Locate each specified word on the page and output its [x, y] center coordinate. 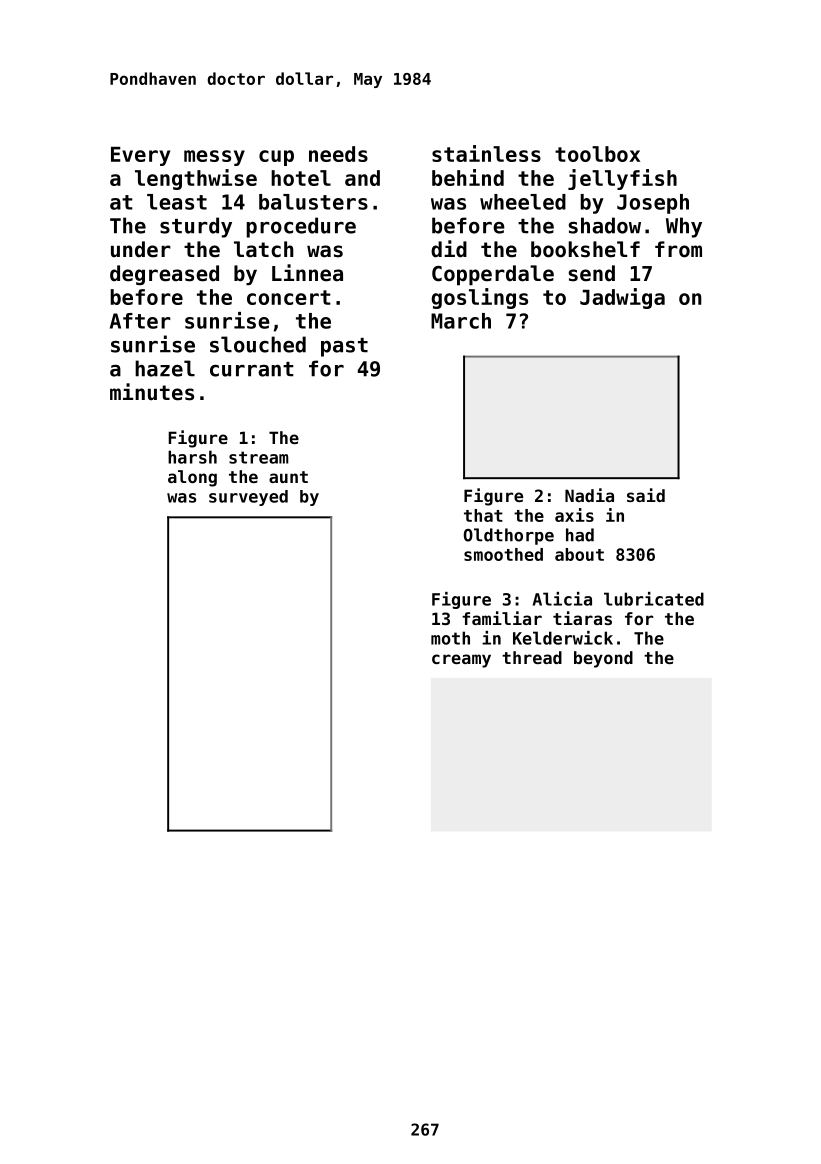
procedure [301, 227]
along [192, 478]
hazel [165, 368]
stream [259, 457]
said [646, 495]
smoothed [503, 554]
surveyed [248, 498]
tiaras [582, 618]
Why [684, 227]
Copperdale [493, 275]
